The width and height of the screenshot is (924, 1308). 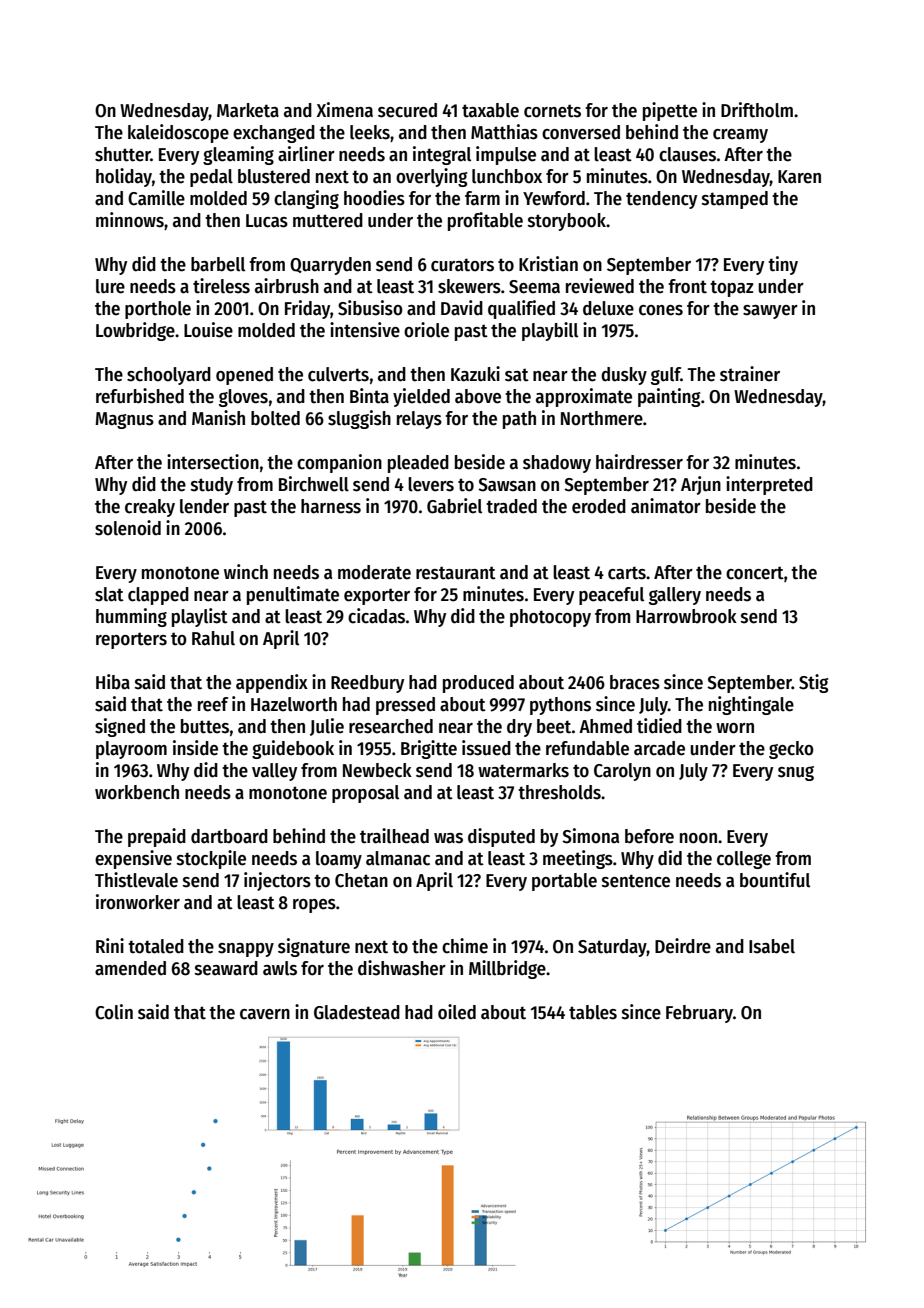 What do you see at coordinates (751, 705) in the screenshot?
I see `nightingale` at bounding box center [751, 705].
